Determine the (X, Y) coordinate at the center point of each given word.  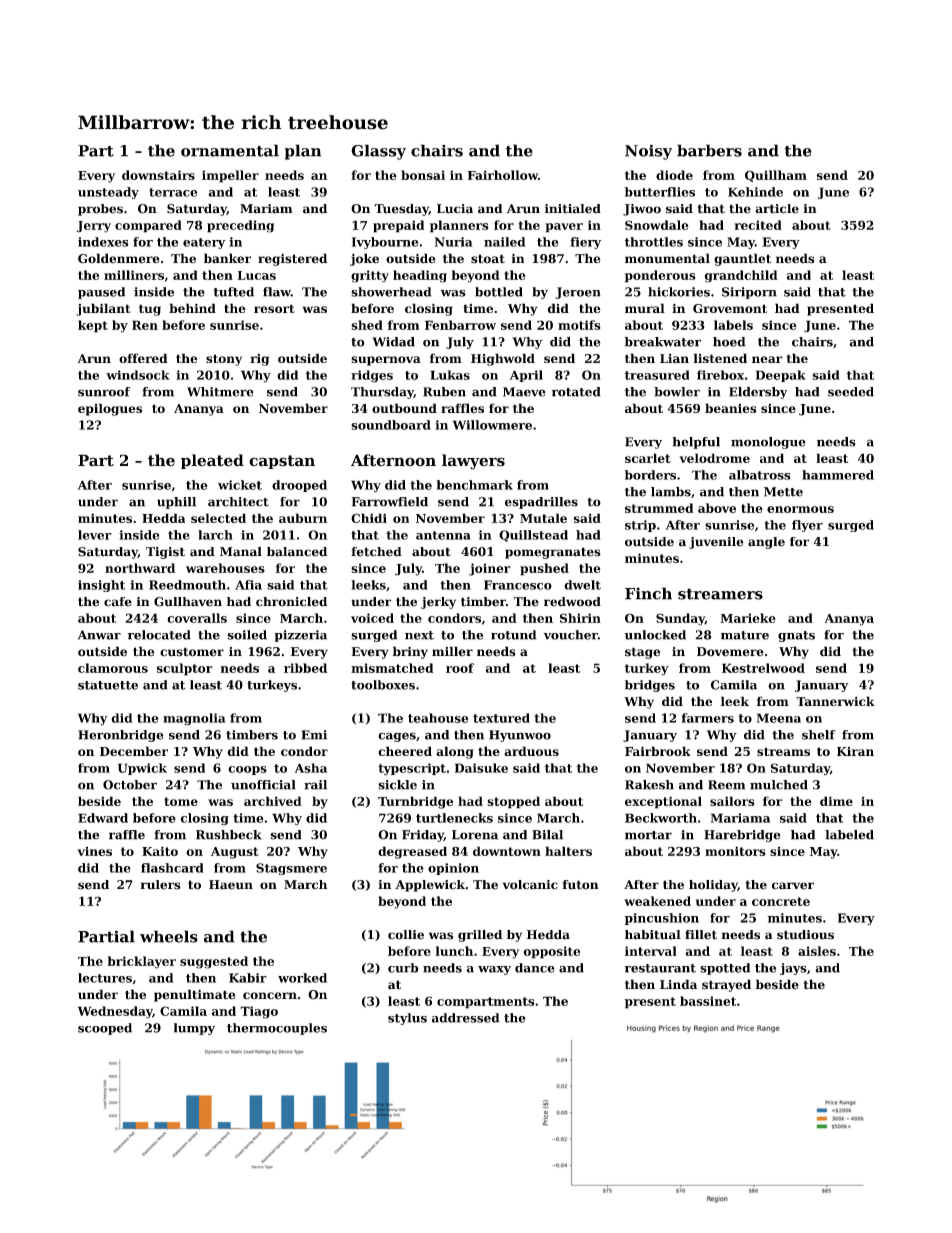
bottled (499, 292)
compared (148, 226)
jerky (438, 603)
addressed (466, 1018)
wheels (169, 936)
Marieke (748, 618)
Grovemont (730, 308)
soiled (247, 635)
